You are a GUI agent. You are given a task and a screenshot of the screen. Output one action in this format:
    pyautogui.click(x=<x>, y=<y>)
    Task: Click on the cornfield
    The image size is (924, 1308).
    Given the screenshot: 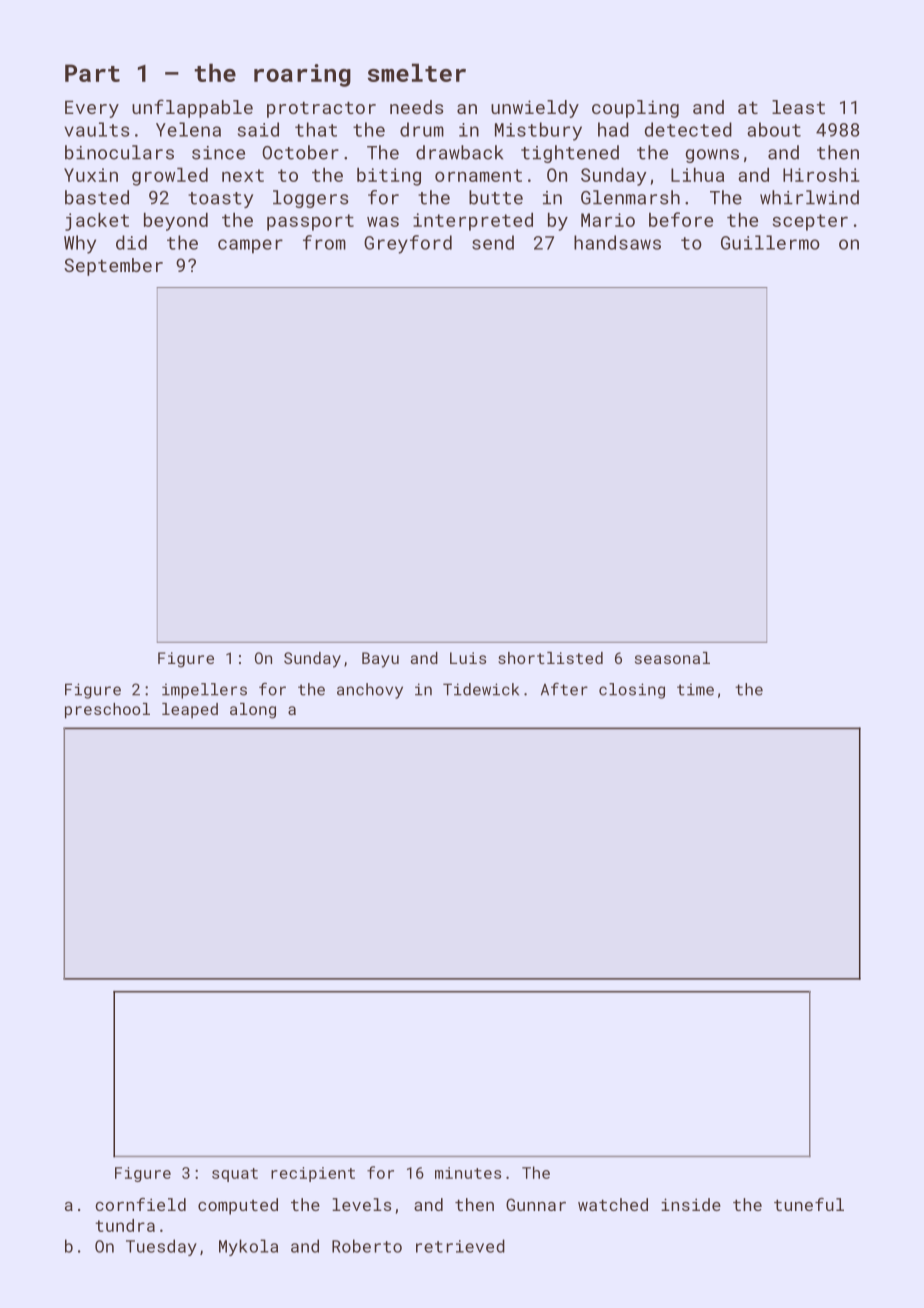 What is the action you would take?
    pyautogui.click(x=140, y=1204)
